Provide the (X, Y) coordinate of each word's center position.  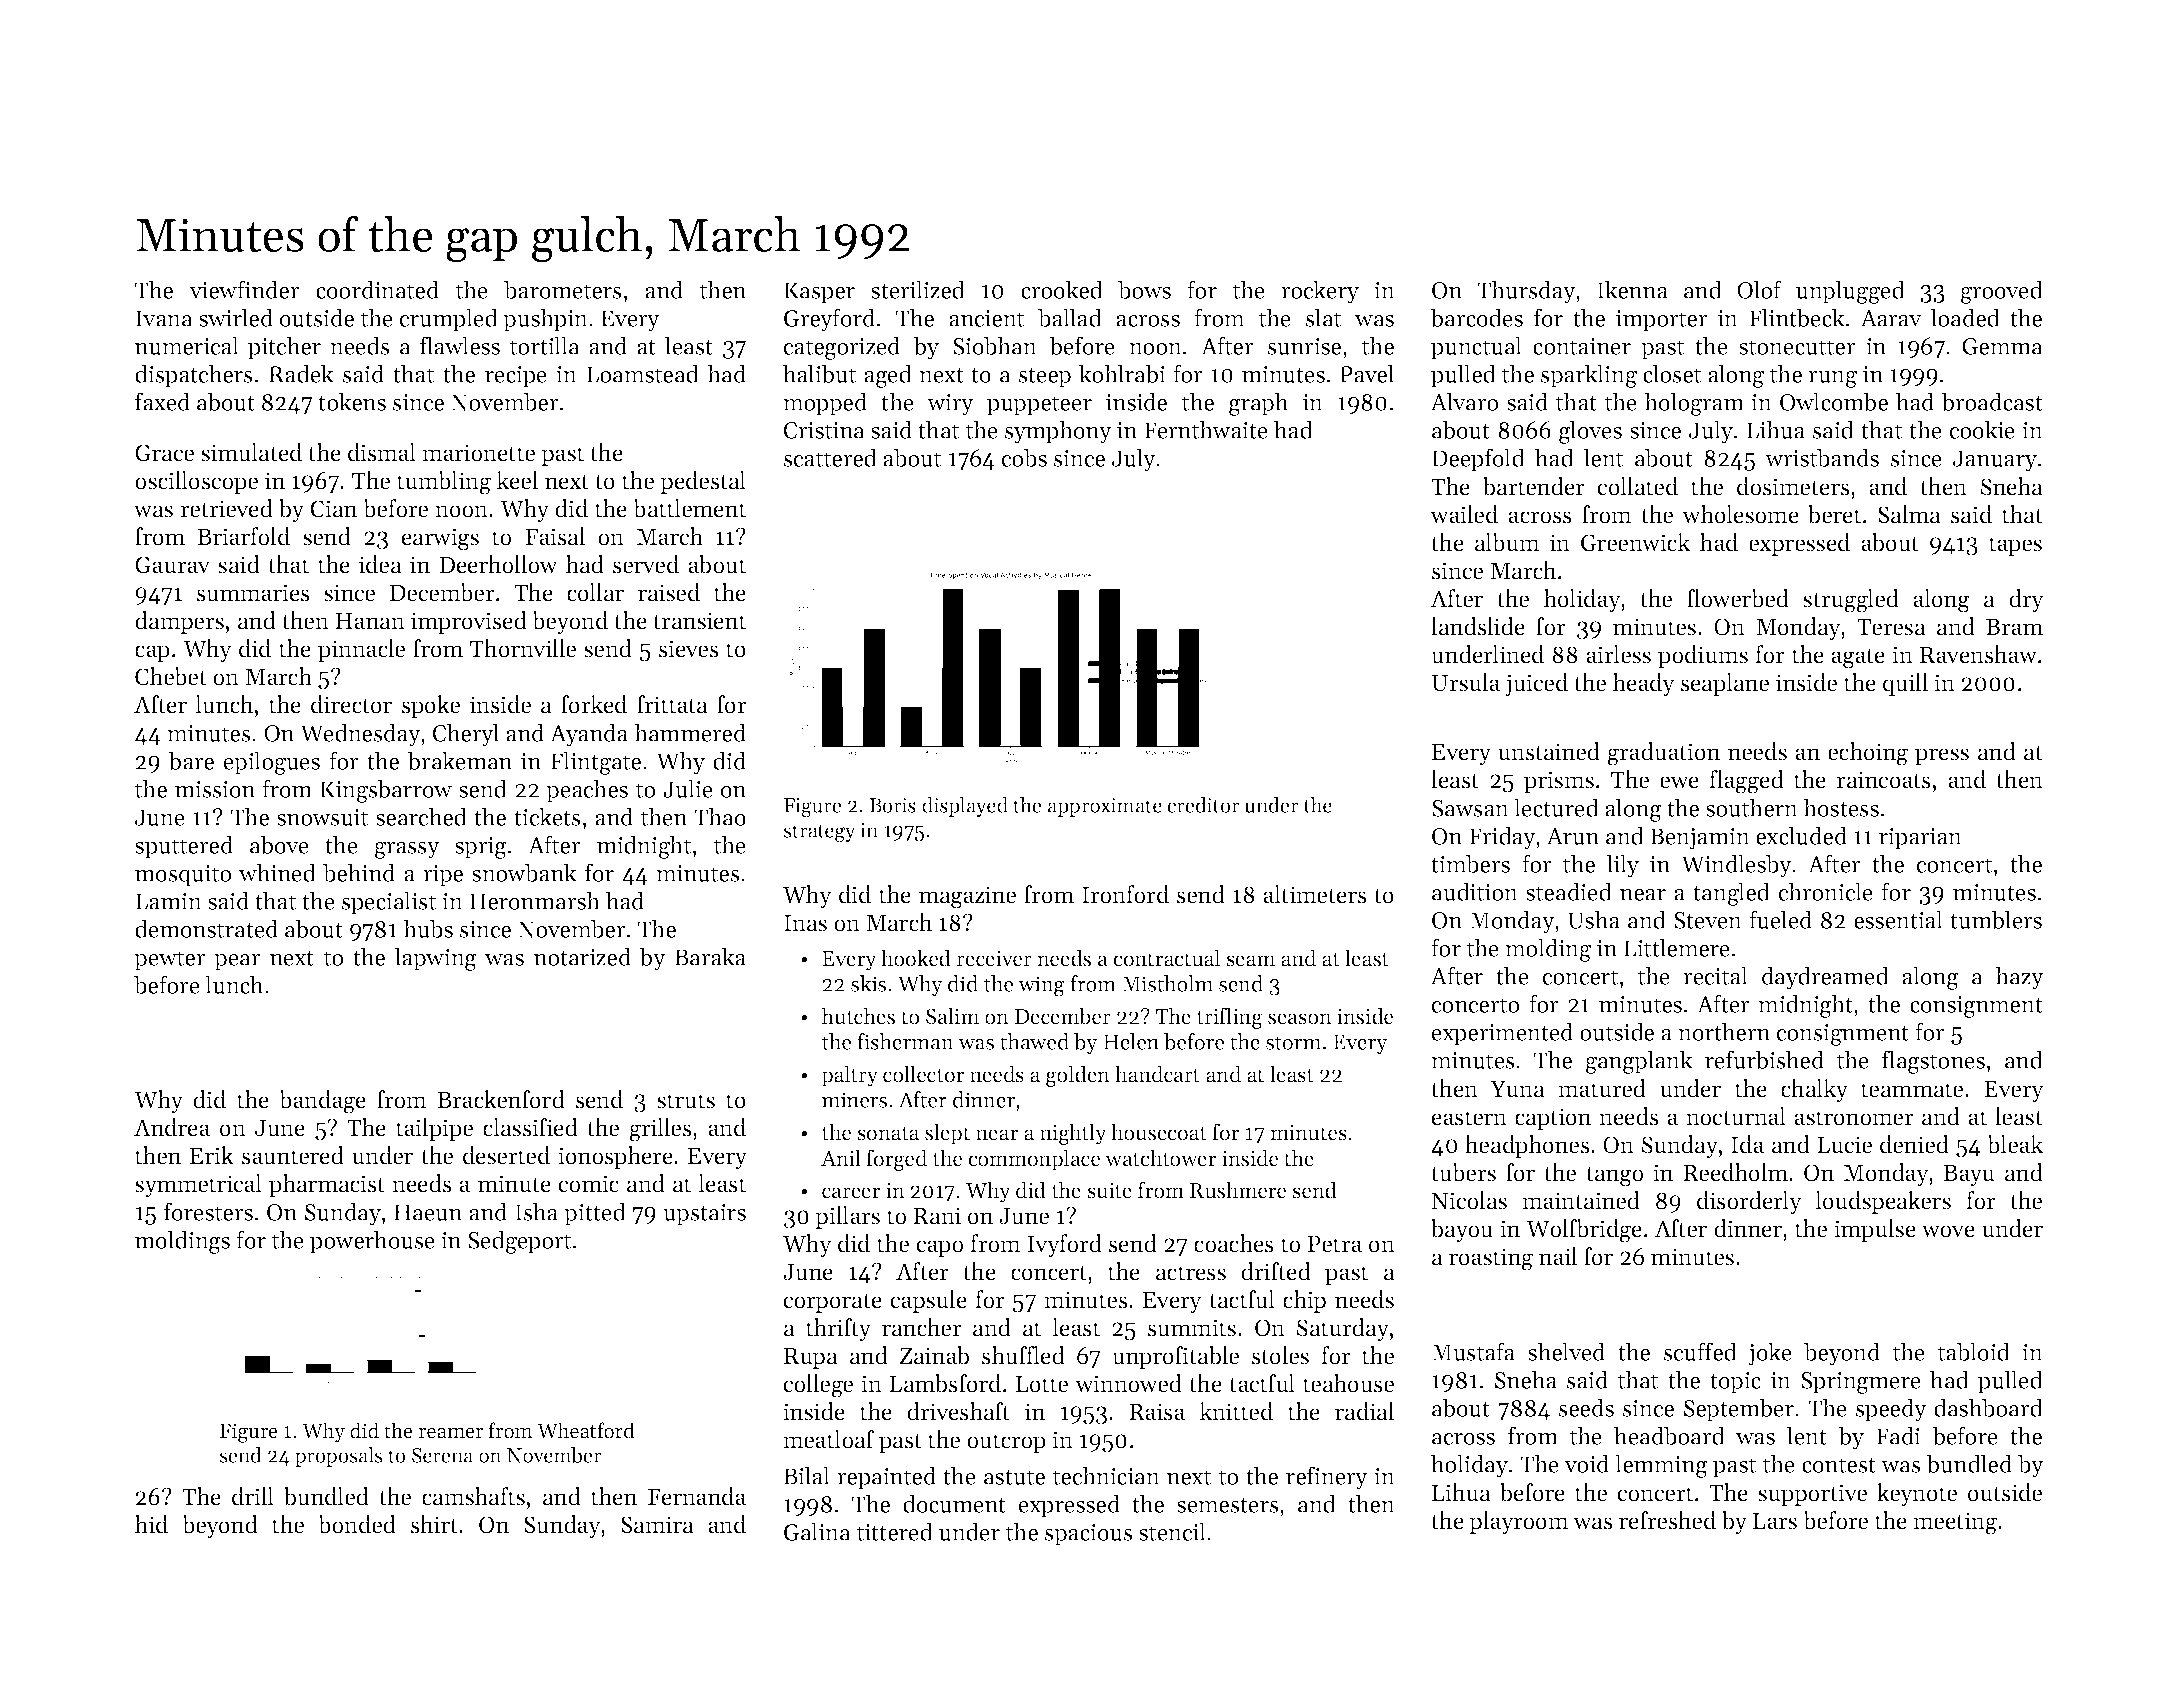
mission (215, 789)
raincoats (1883, 780)
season (1300, 1019)
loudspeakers (1883, 1202)
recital (1715, 975)
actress (1191, 1273)
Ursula (1466, 682)
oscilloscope (196, 482)
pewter (170, 961)
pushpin (545, 320)
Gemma (2002, 346)
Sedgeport (519, 1242)
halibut (819, 373)
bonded (357, 1524)
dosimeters (1793, 486)
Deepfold (1478, 460)
